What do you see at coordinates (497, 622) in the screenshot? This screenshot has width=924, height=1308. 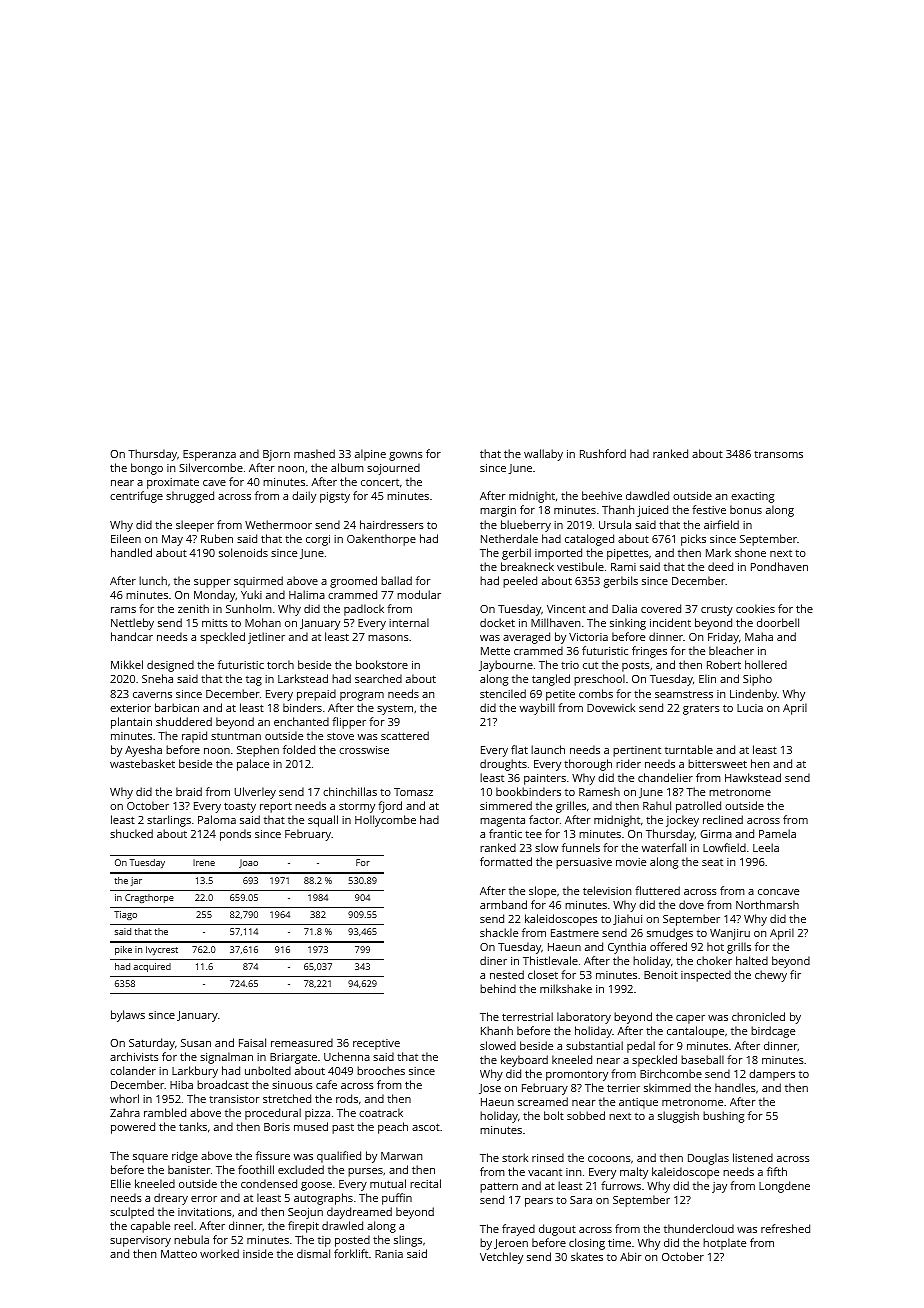 I see `docket` at bounding box center [497, 622].
